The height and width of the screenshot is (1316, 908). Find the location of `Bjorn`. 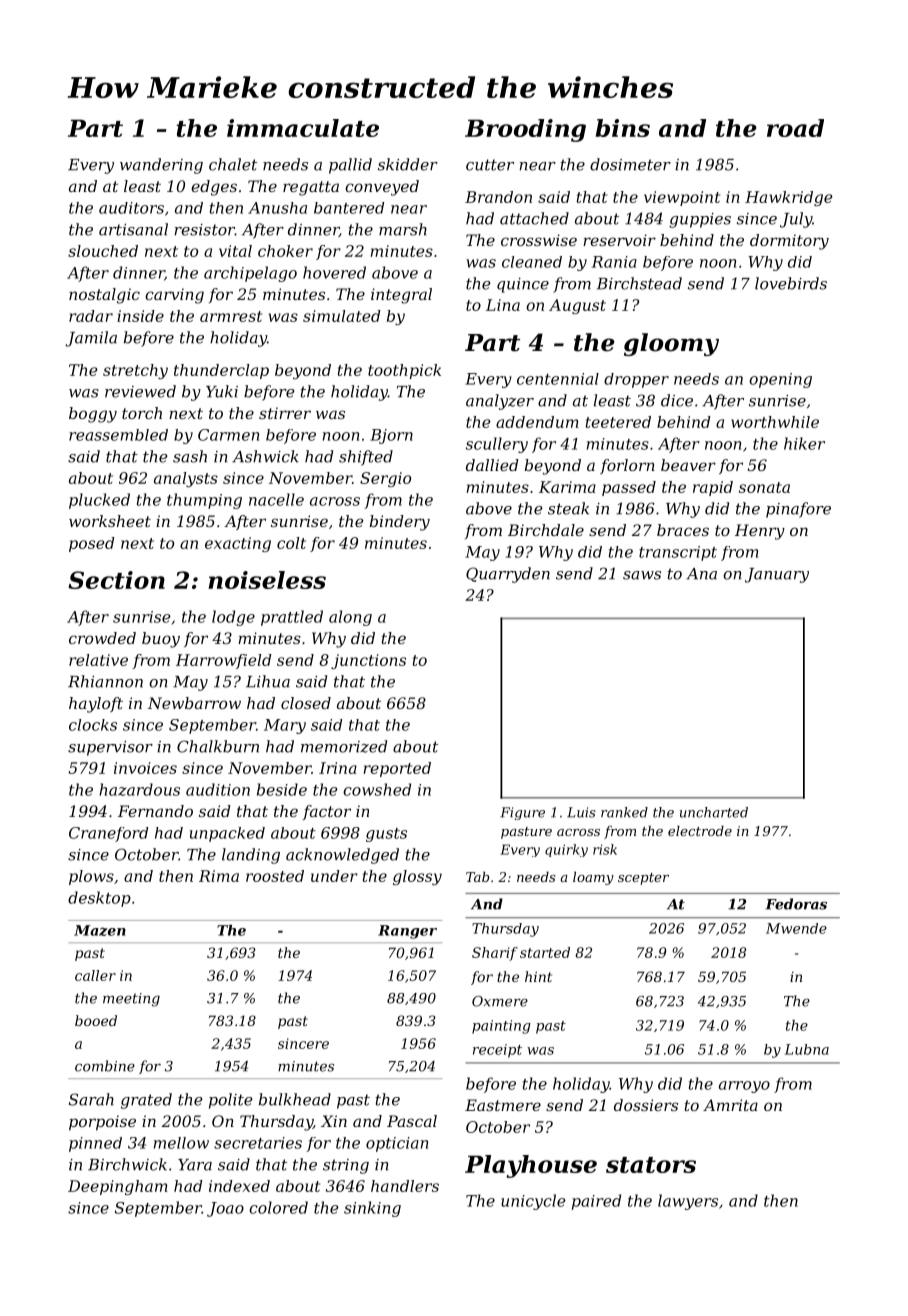

Bjorn is located at coordinates (391, 436).
